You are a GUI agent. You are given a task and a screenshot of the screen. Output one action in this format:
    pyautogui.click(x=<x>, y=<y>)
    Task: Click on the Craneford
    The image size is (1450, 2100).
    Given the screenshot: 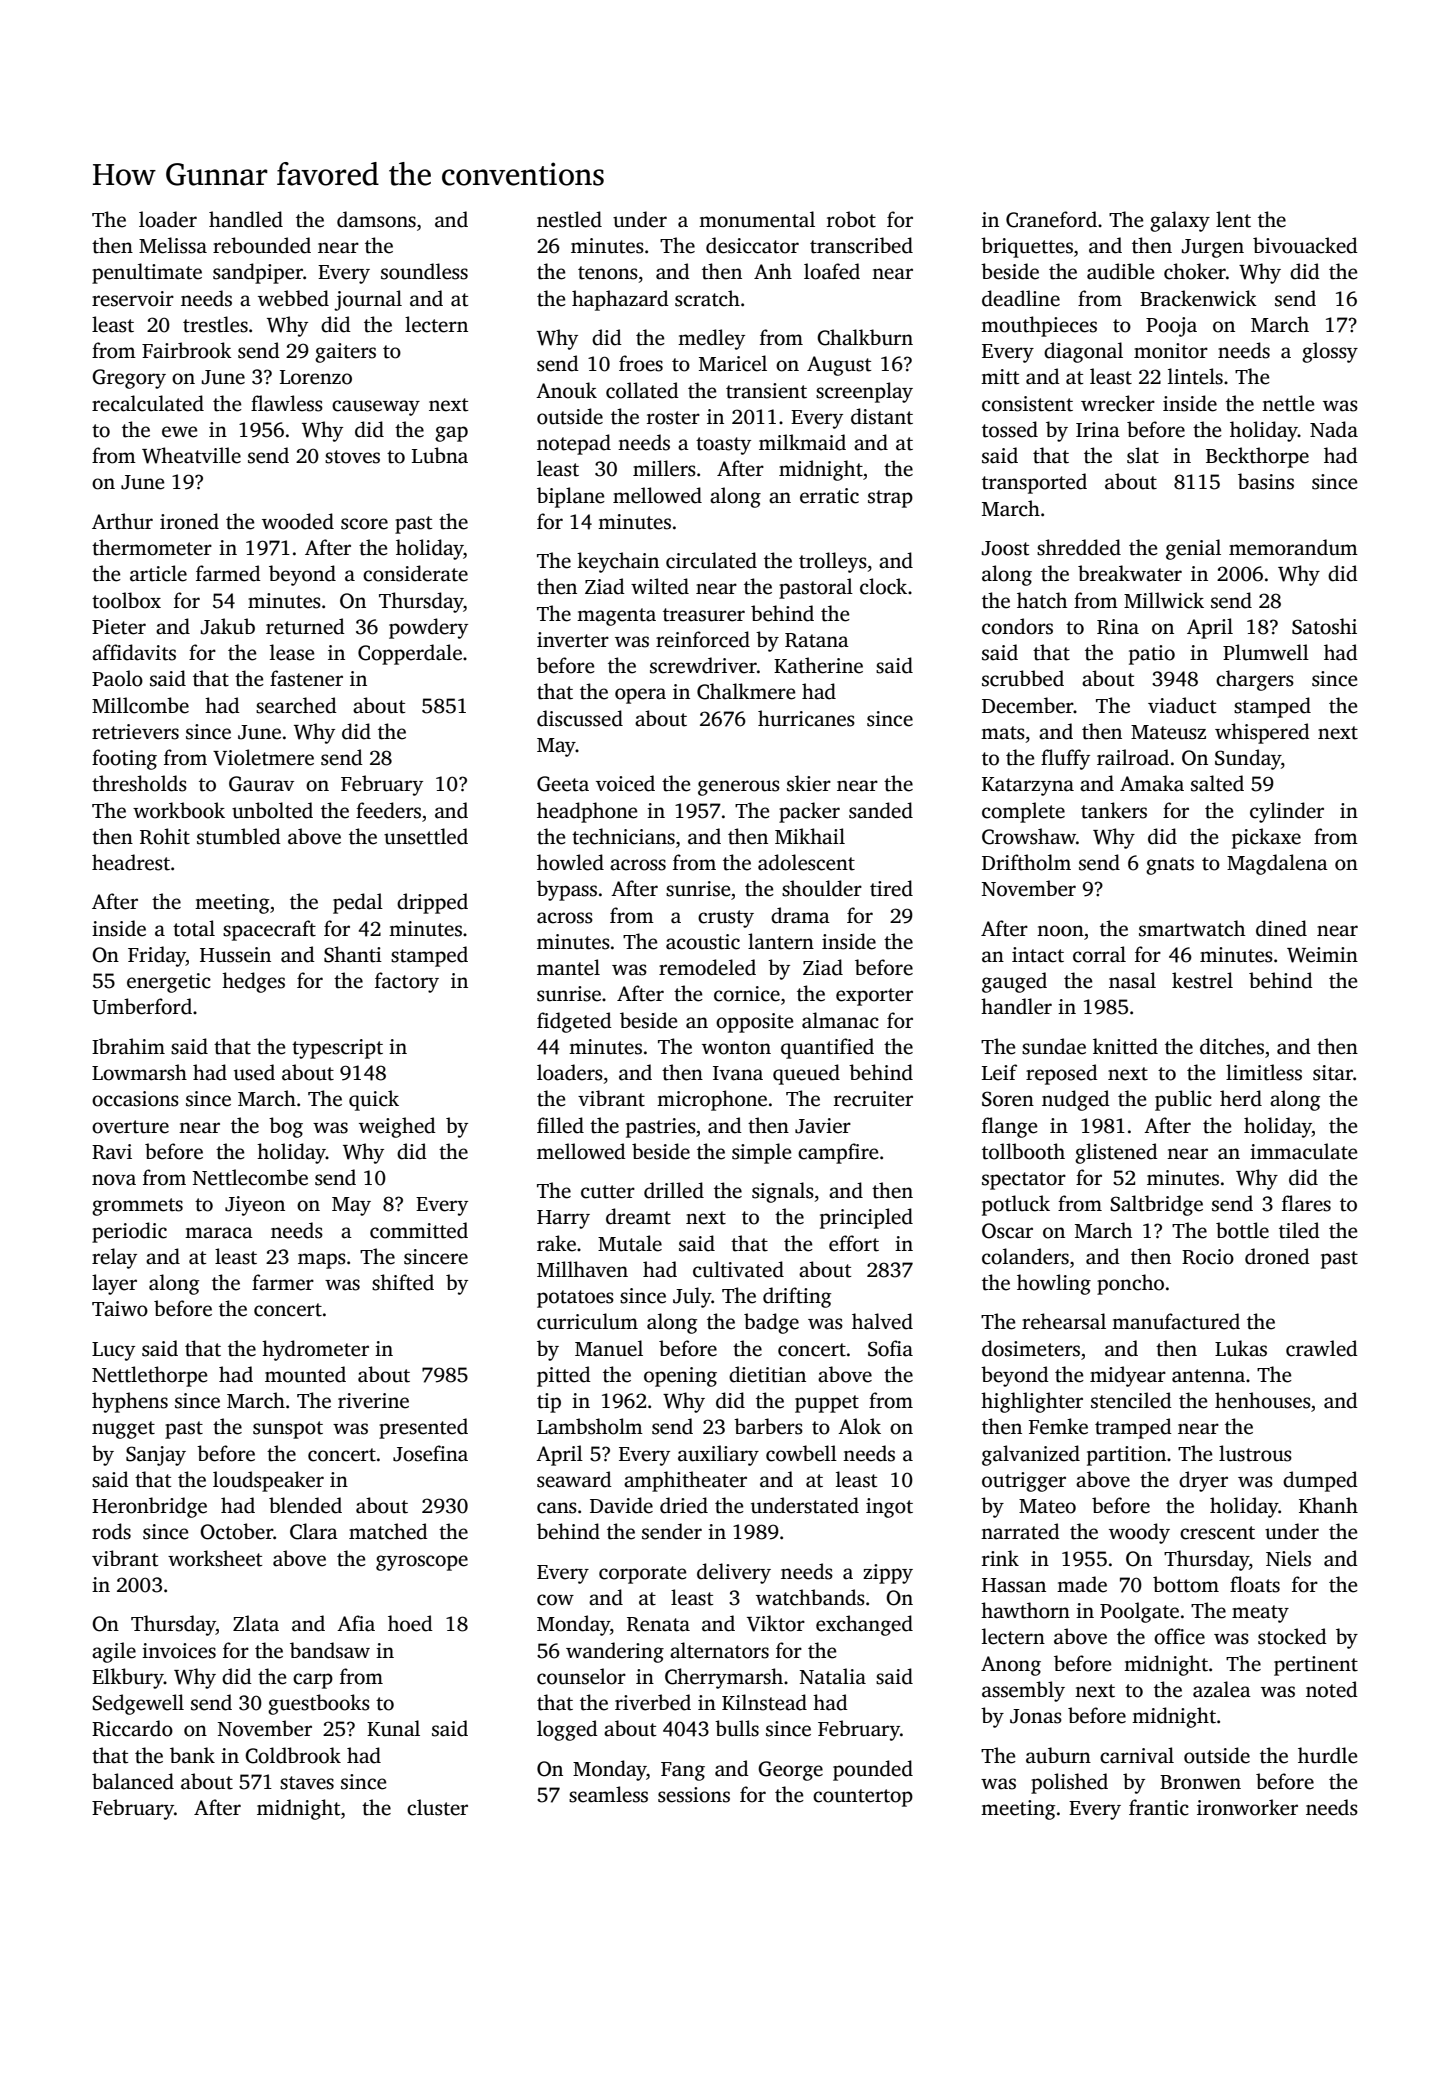 What is the action you would take?
    pyautogui.click(x=1051, y=219)
